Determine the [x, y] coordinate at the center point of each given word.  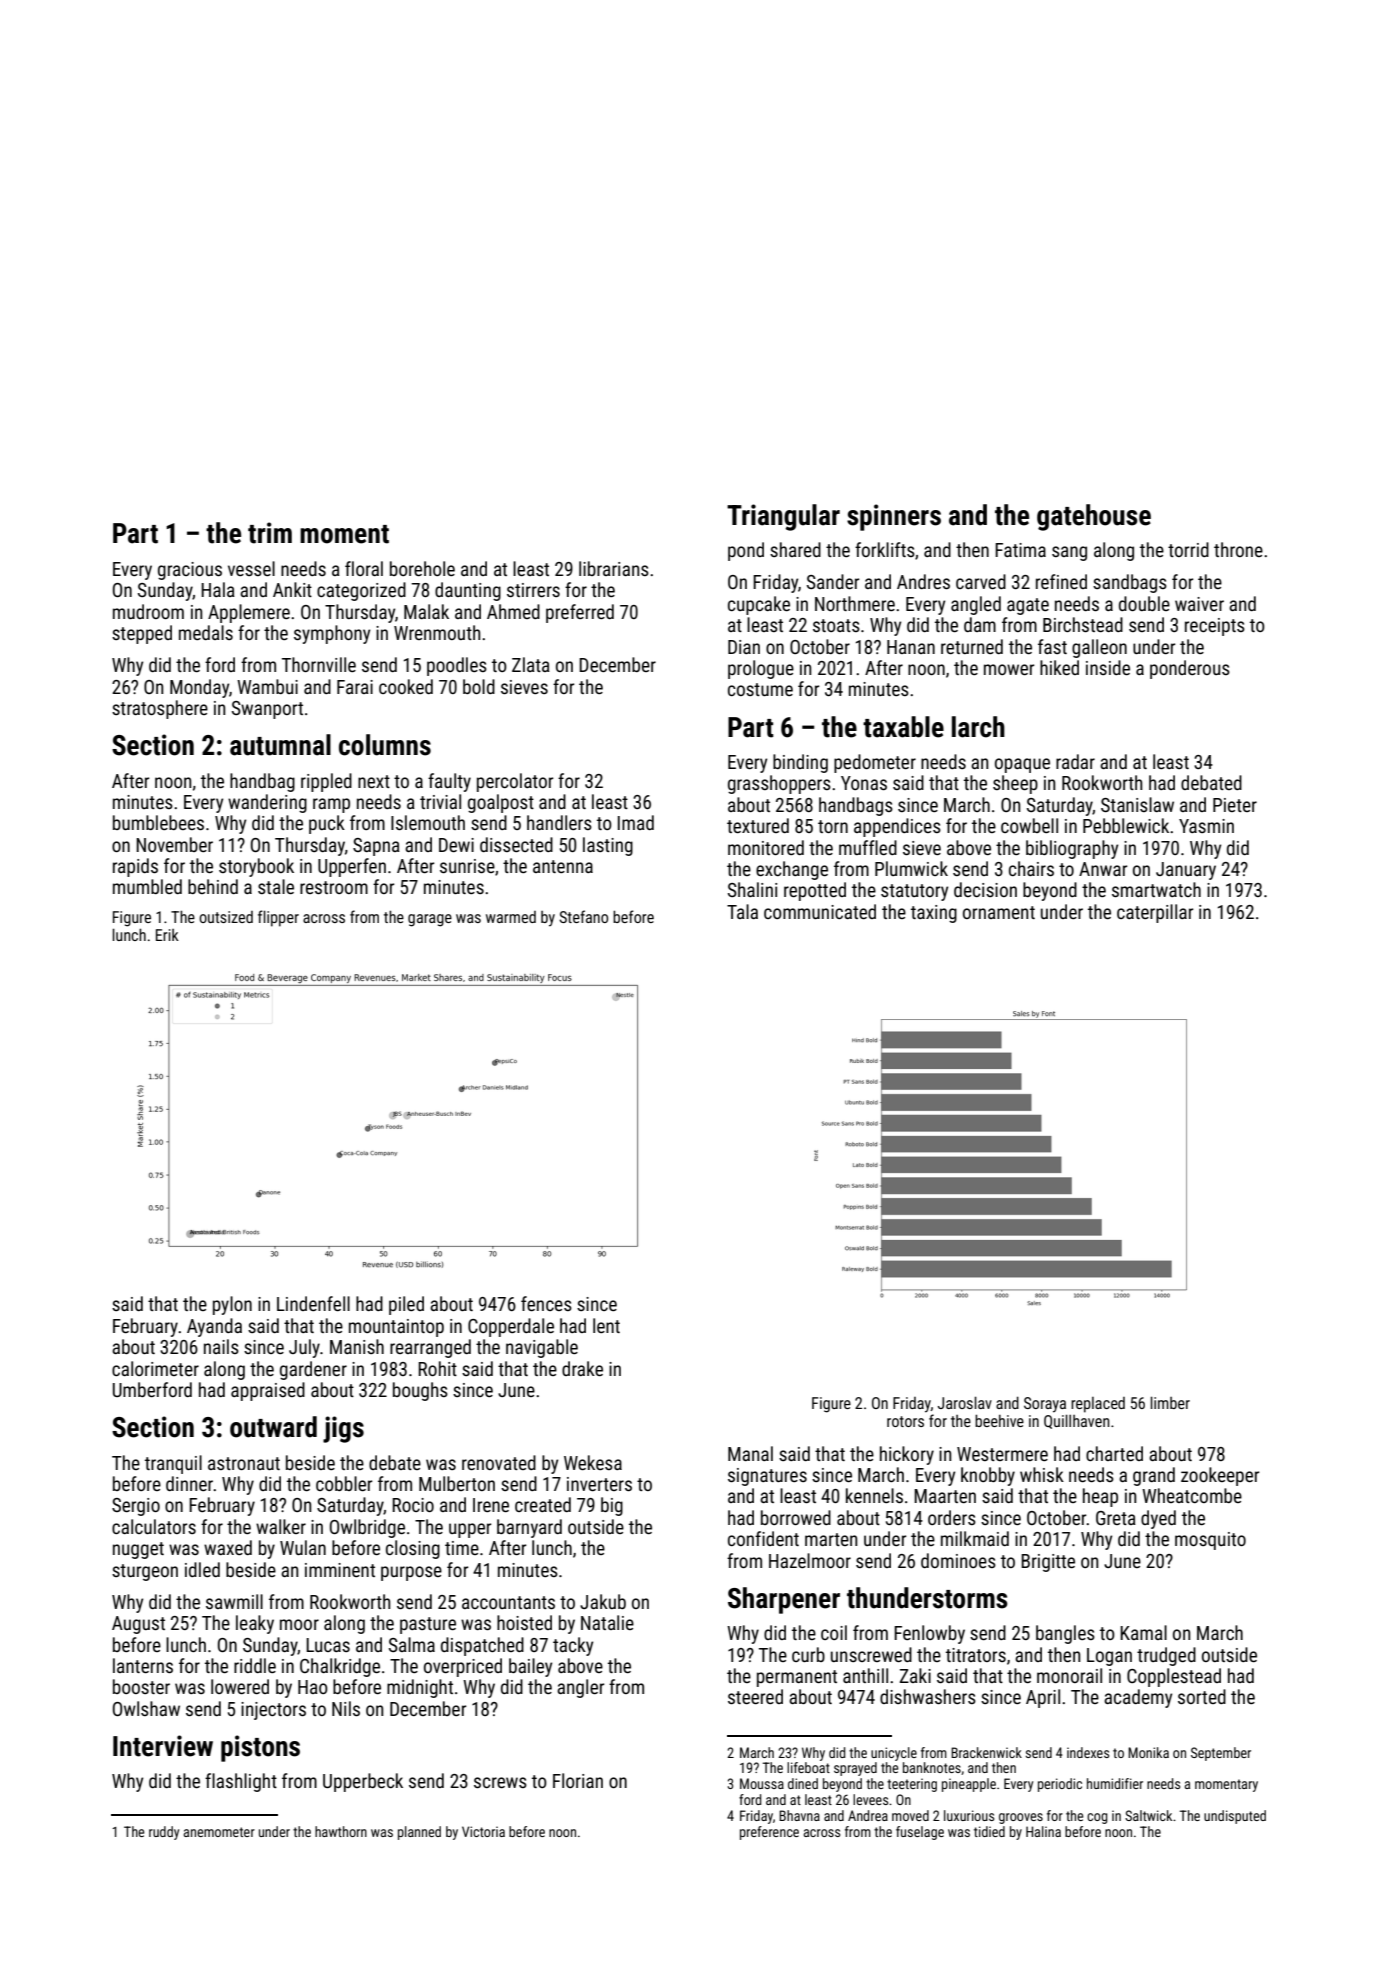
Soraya [1045, 1405]
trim [270, 533]
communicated [820, 911]
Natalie [607, 1622]
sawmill [234, 1601]
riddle [255, 1665]
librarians [614, 568]
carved [981, 581]
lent [606, 1325]
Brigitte [1048, 1563]
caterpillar [1155, 913]
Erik [167, 935]
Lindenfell [313, 1303]
